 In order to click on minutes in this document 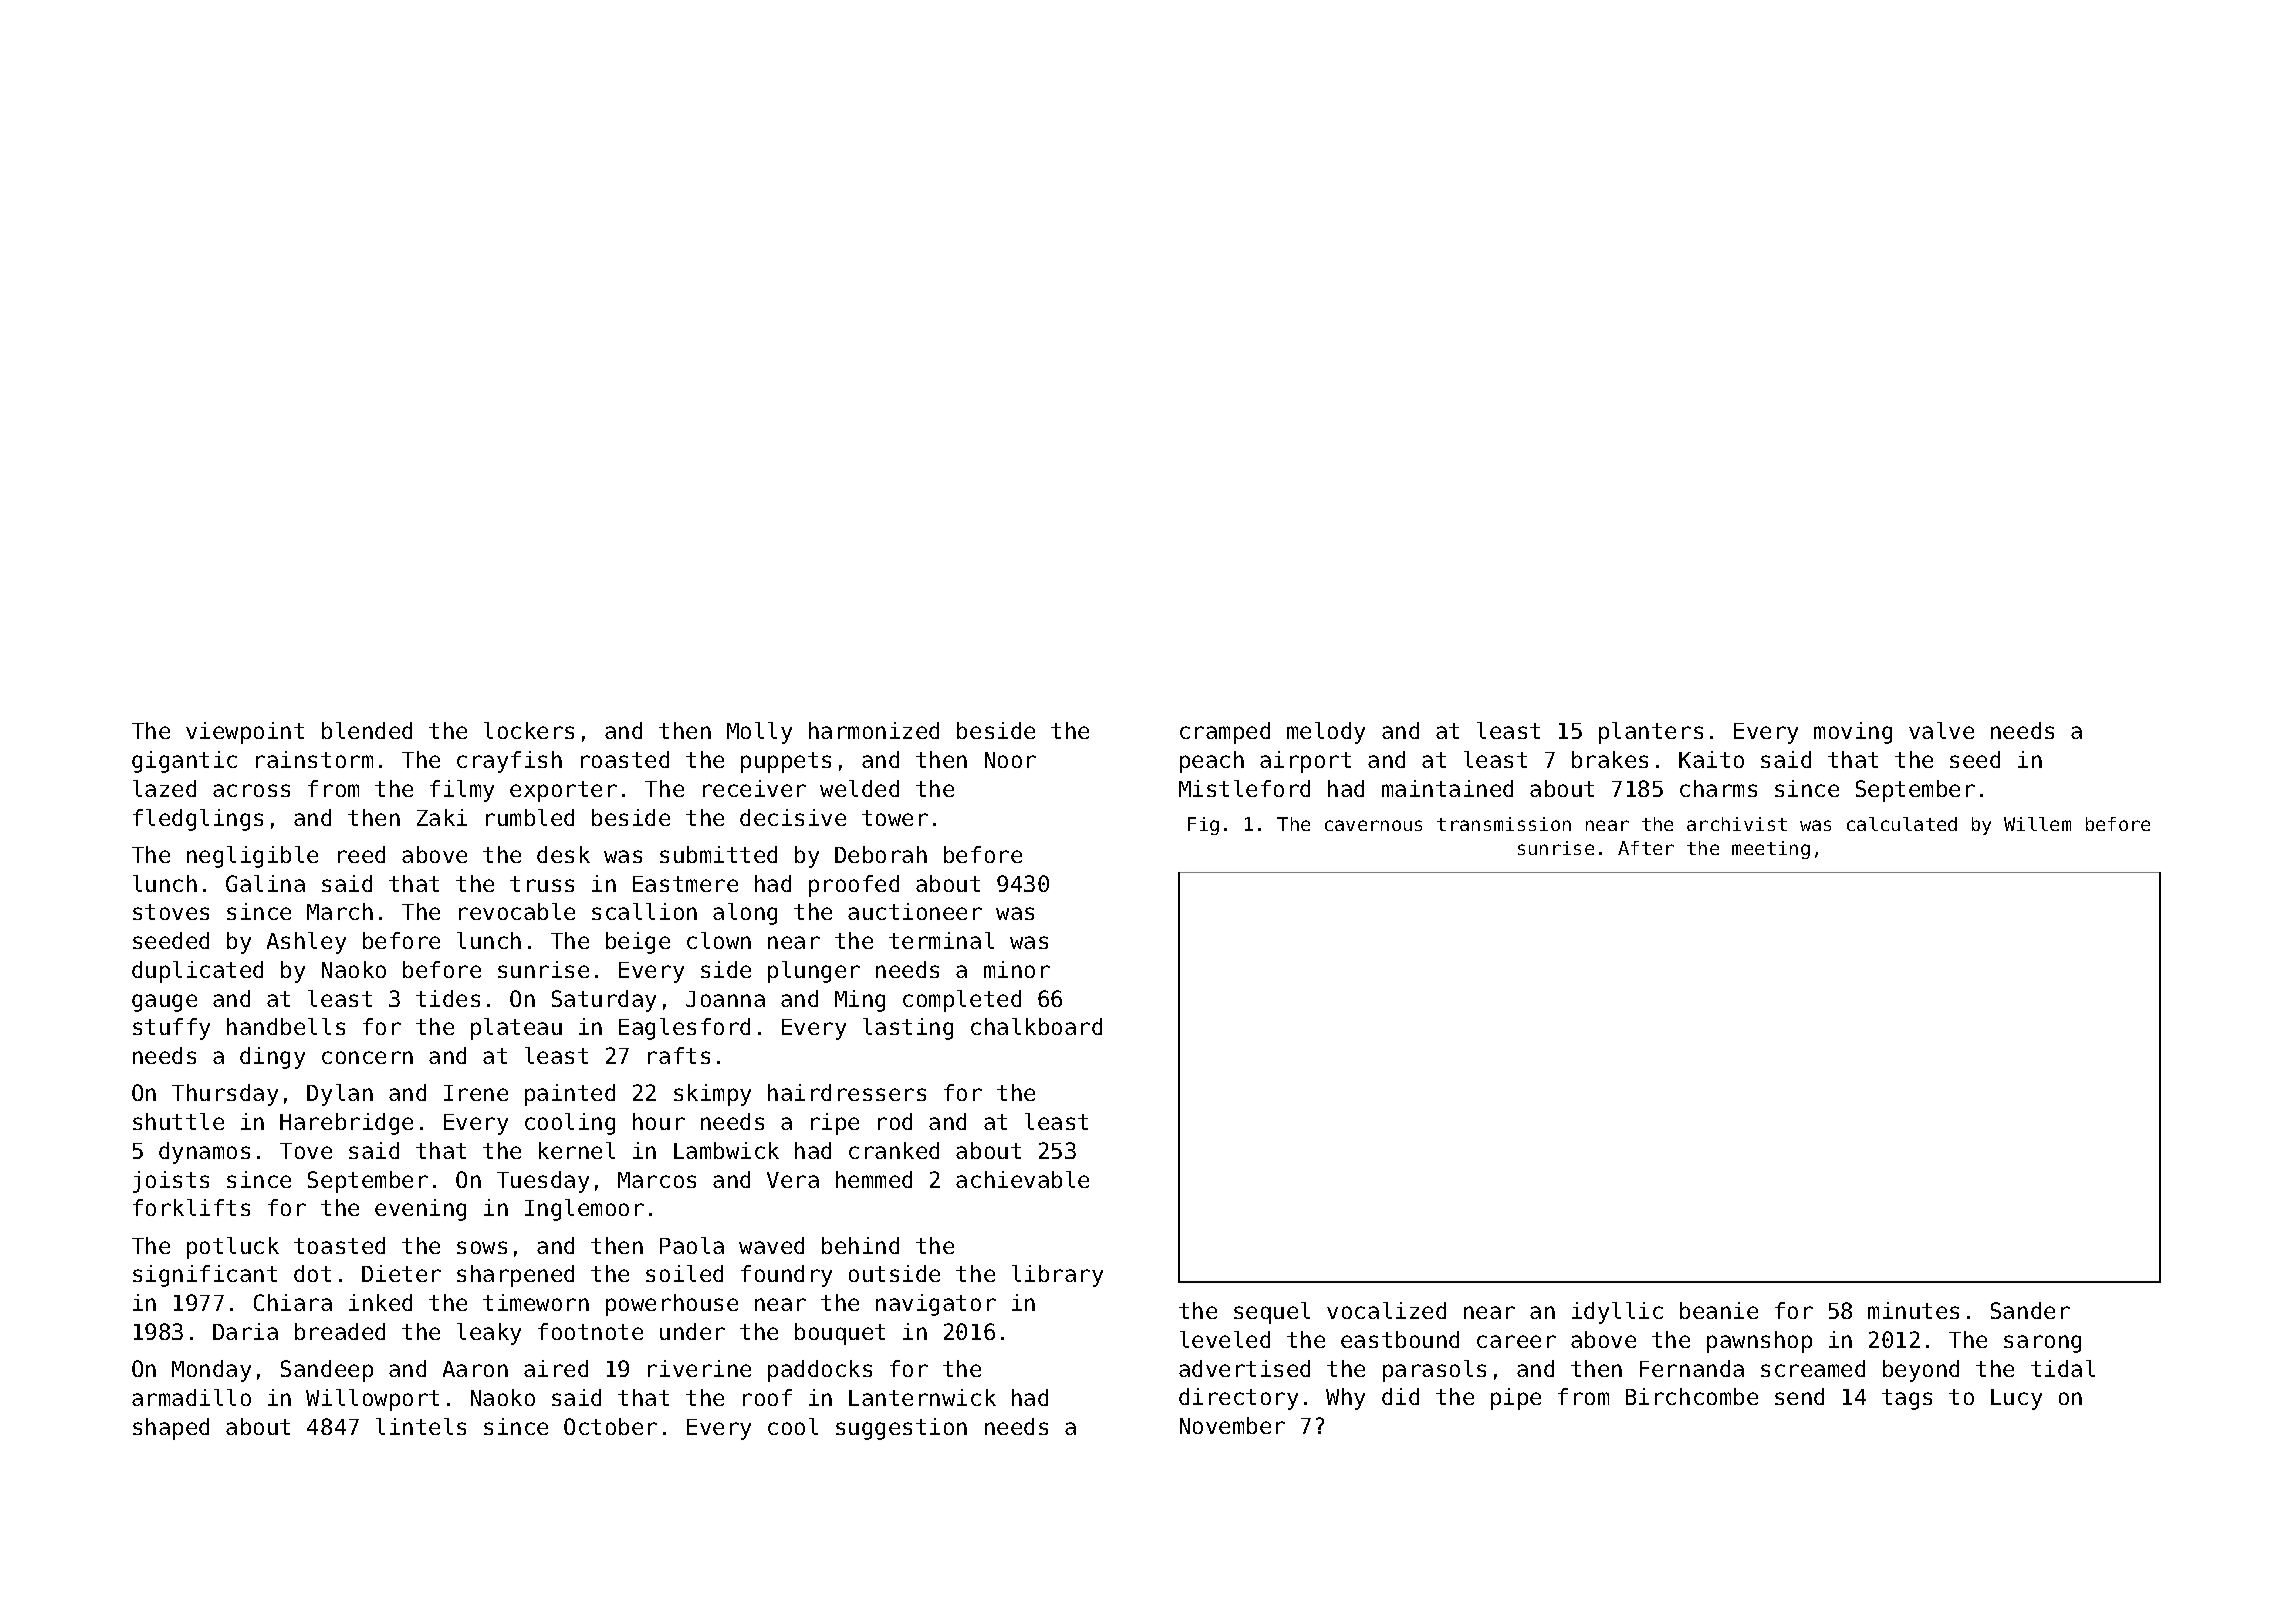, I will do `click(1913, 1310)`.
